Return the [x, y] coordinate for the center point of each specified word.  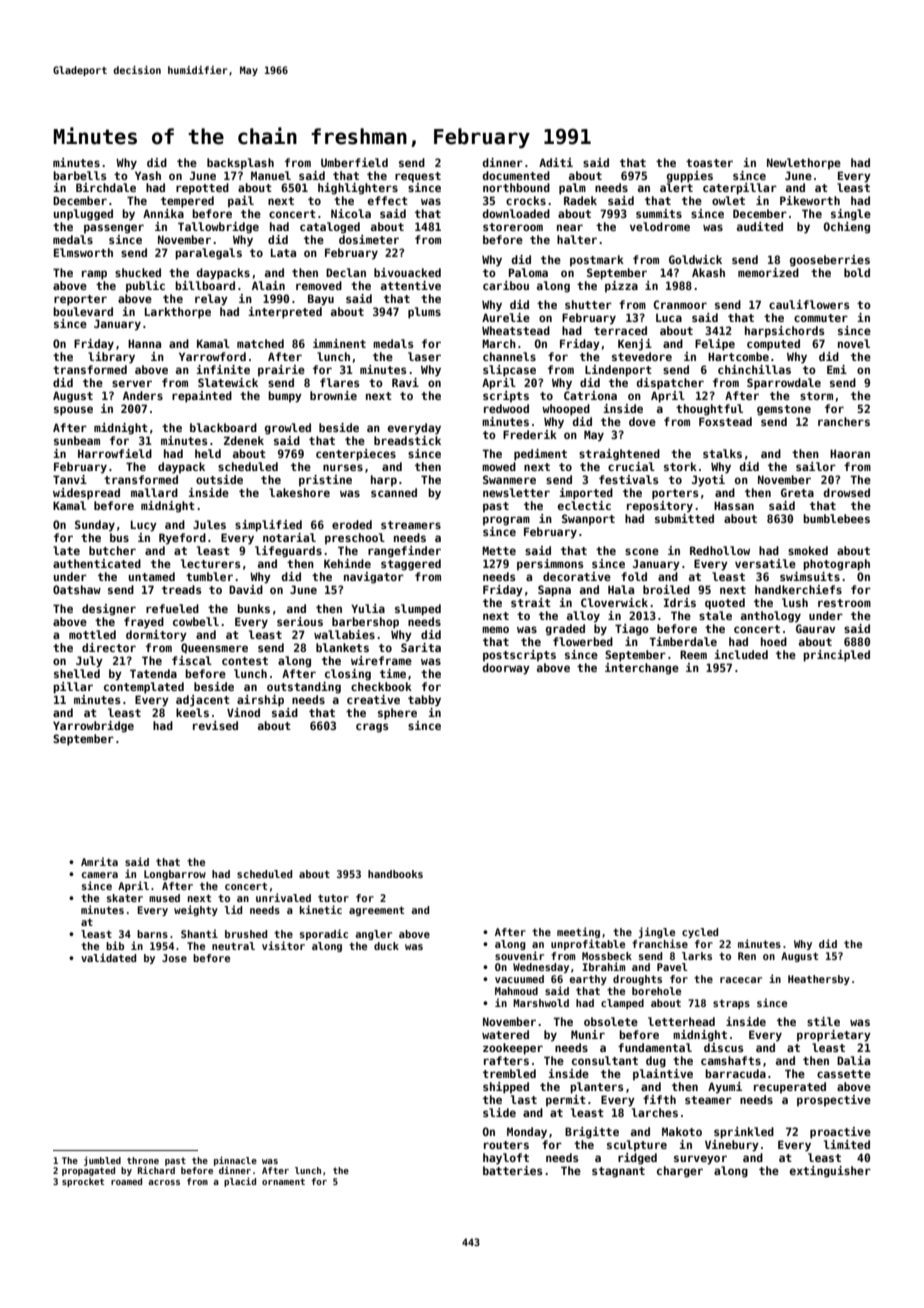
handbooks [395, 874]
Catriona [590, 395]
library [111, 358]
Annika [163, 213]
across [164, 1182]
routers [506, 1145]
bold [857, 272]
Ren [747, 956]
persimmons [550, 564]
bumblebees [836, 518]
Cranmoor [680, 304]
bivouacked [407, 272]
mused [164, 898]
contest [245, 661]
